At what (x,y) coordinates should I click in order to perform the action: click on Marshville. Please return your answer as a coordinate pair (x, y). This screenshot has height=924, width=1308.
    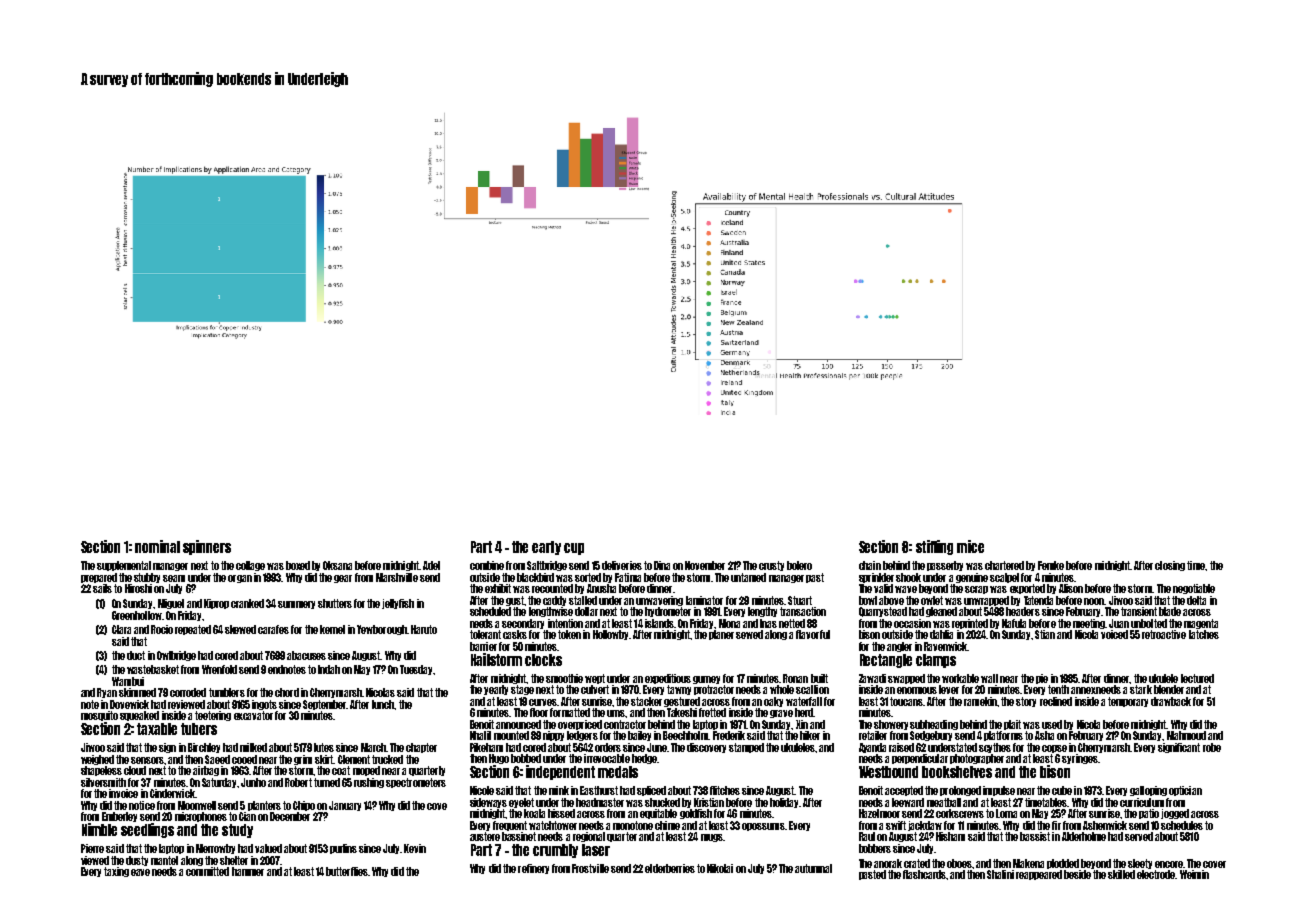
    Looking at the image, I should click on (397, 577).
